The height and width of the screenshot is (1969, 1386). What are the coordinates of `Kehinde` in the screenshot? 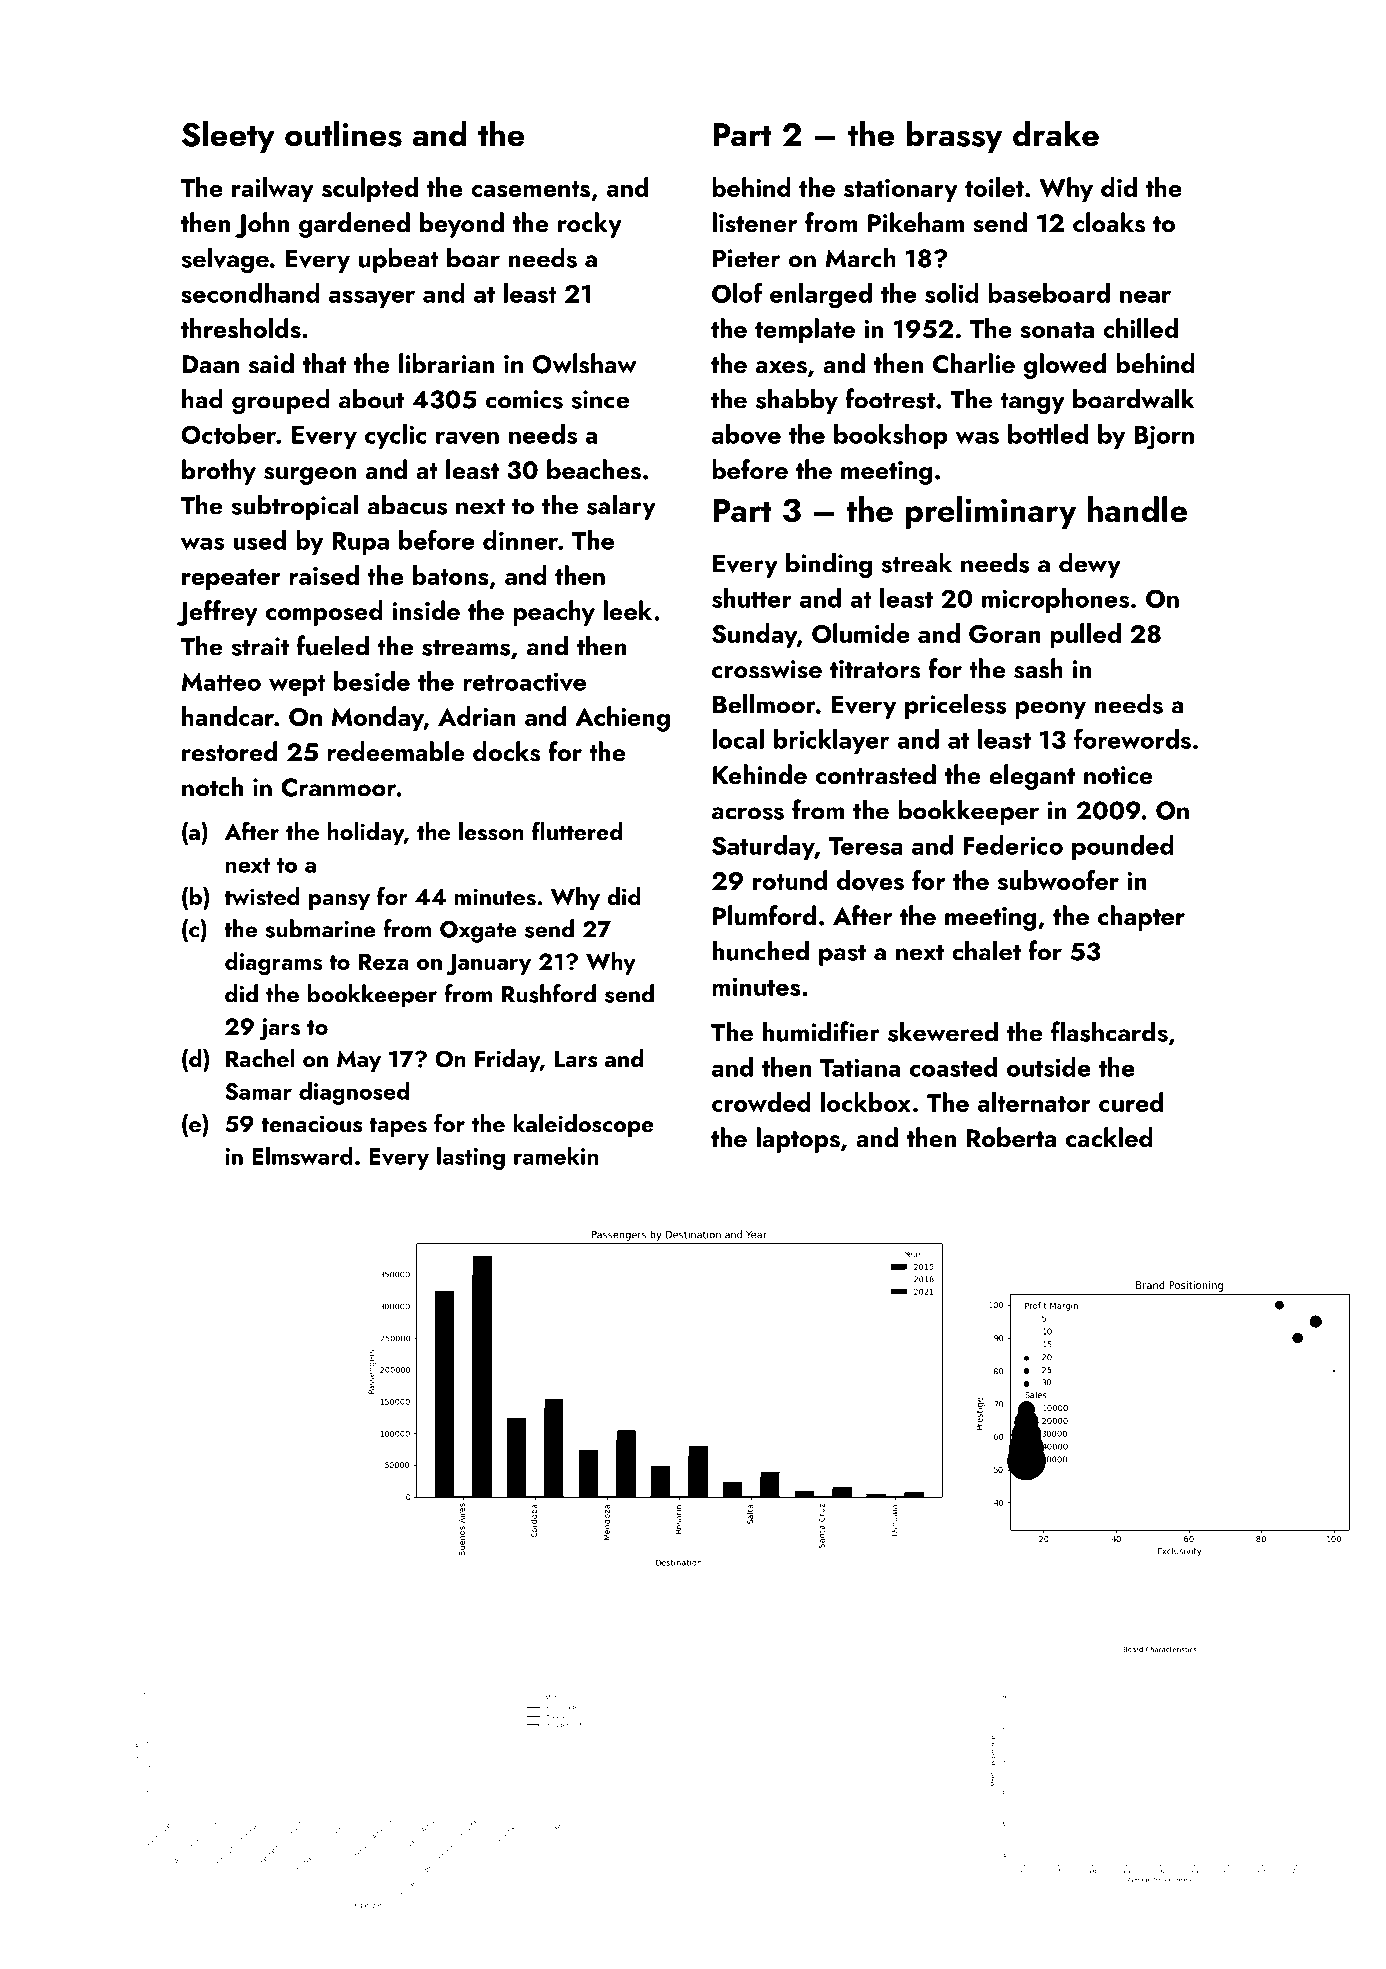 It's located at (760, 774).
